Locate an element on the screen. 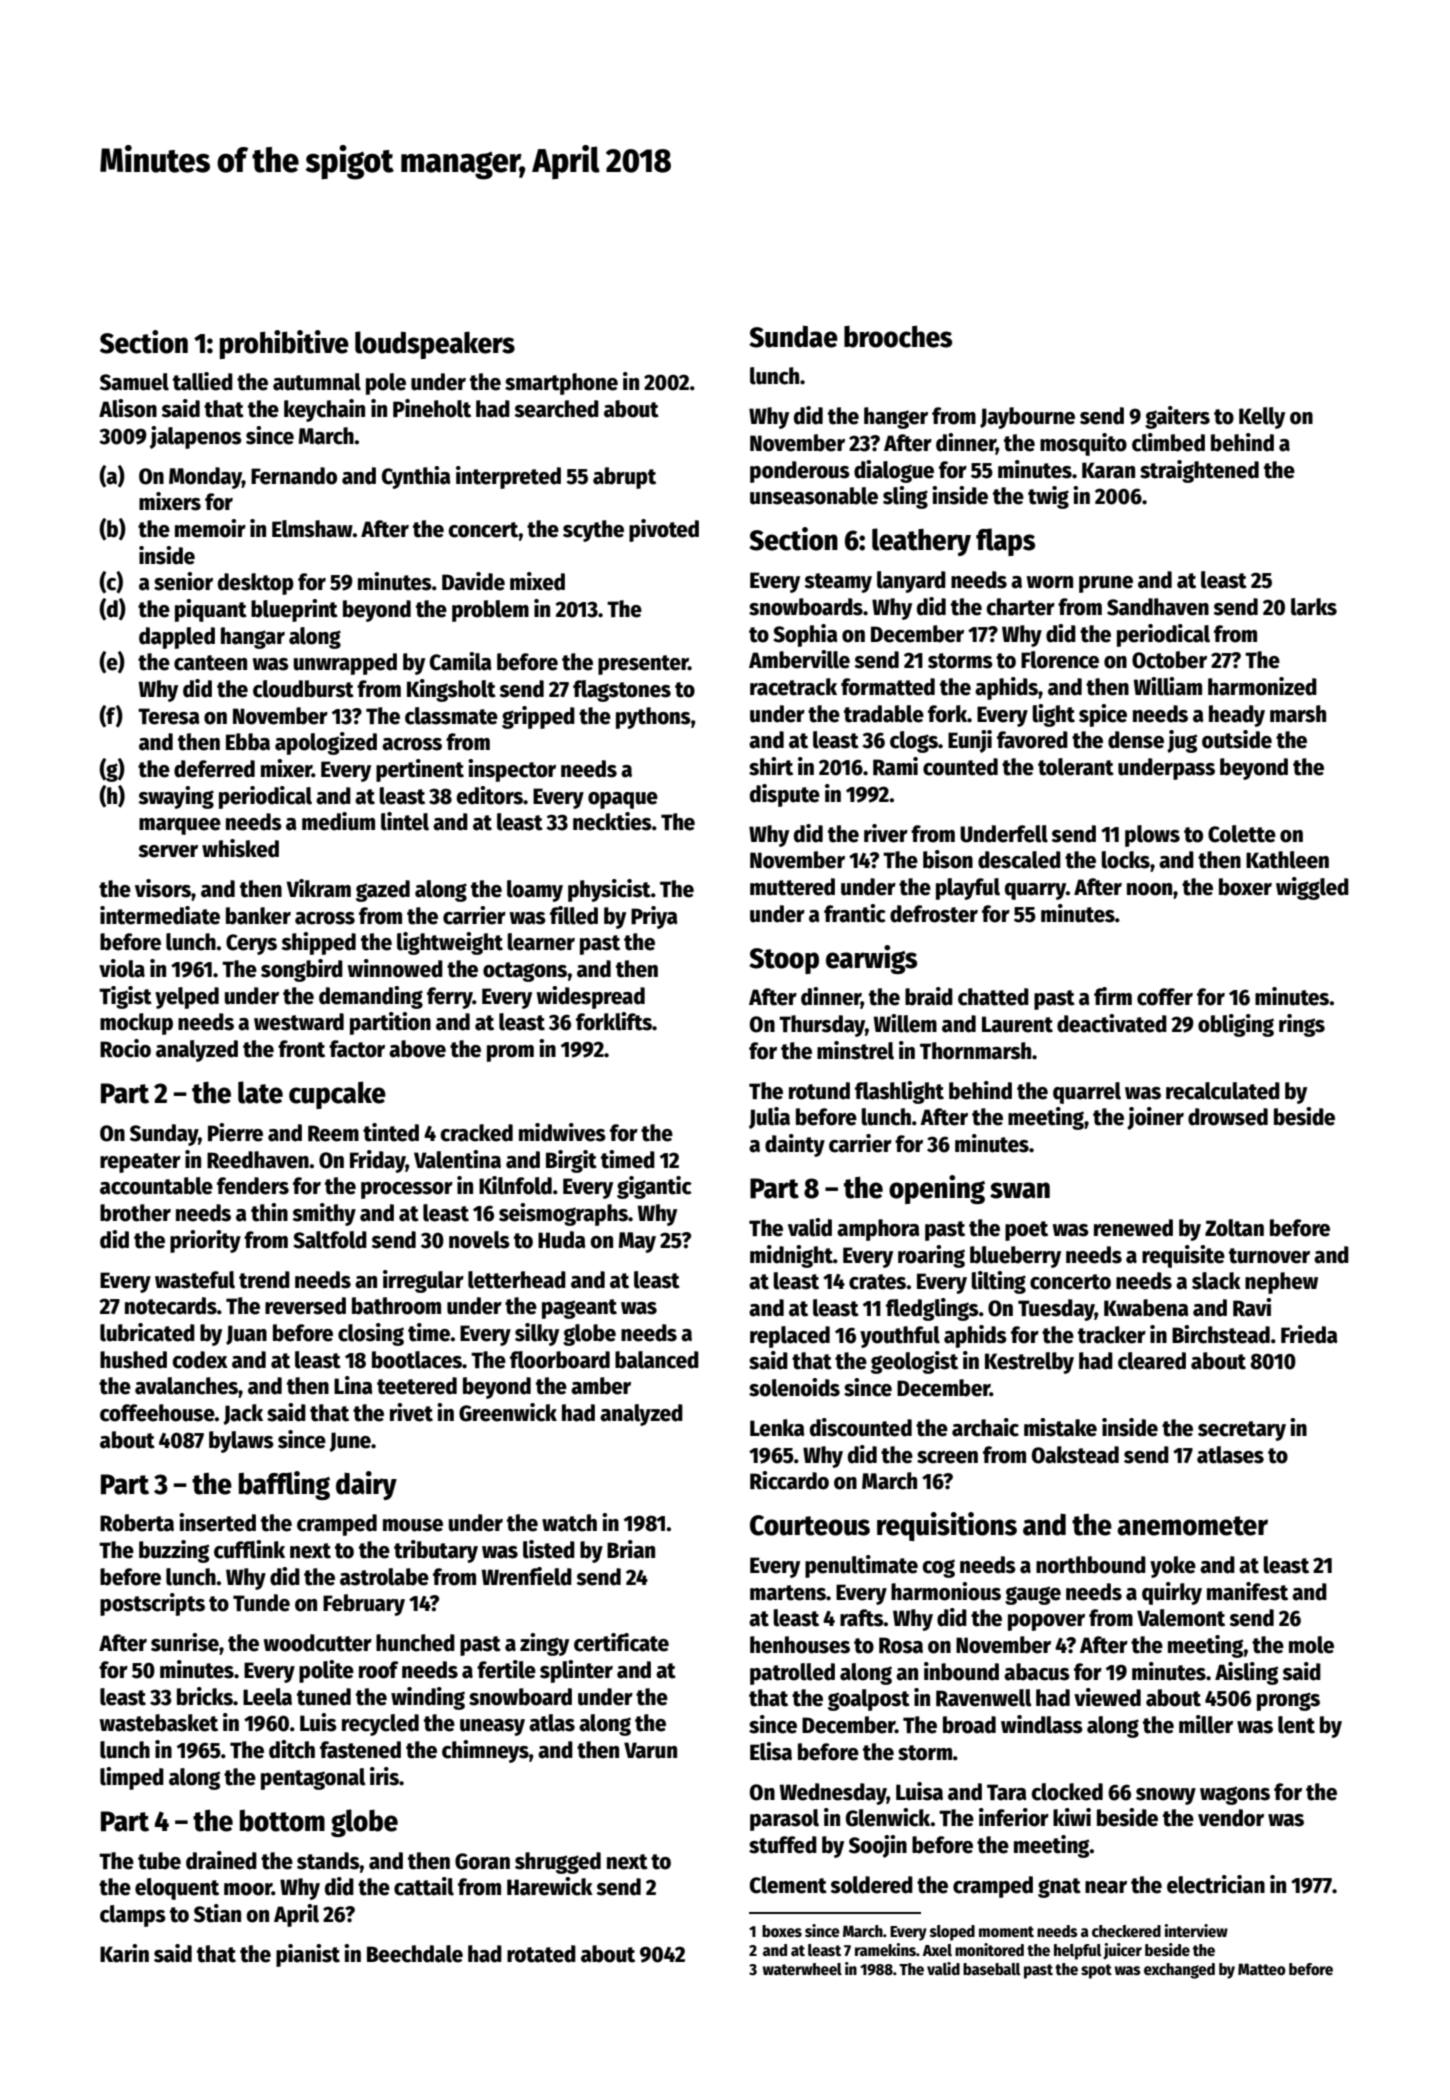  rivet is located at coordinates (411, 1412).
